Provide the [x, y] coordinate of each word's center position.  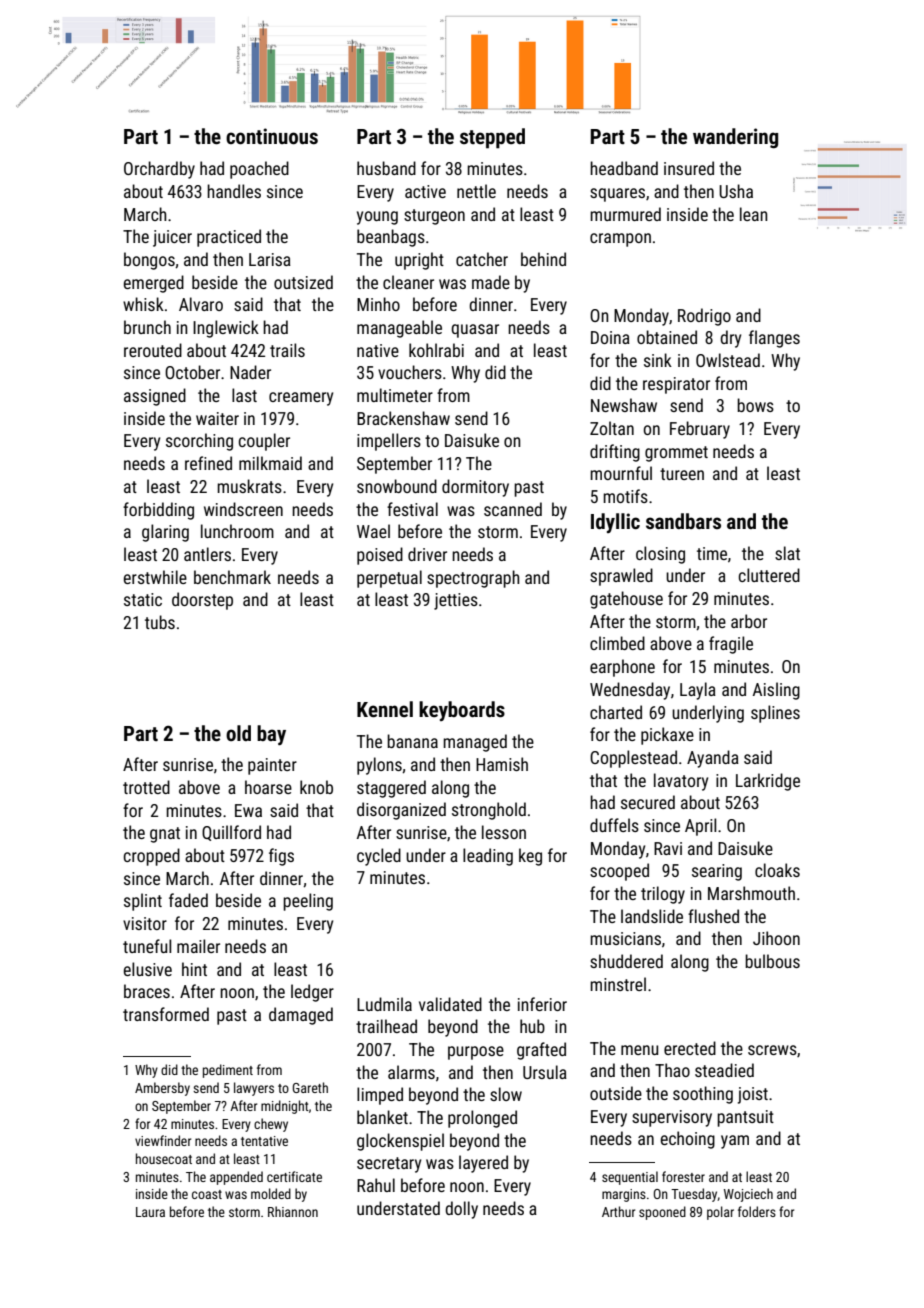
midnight [285, 1107]
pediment [228, 1071]
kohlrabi [436, 350]
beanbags [391, 238]
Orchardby [159, 170]
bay [271, 735]
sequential [630, 1178]
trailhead [386, 1026]
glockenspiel [400, 1142]
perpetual [389, 579]
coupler [264, 442]
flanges [774, 339]
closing [660, 555]
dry [730, 339]
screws [772, 1050]
